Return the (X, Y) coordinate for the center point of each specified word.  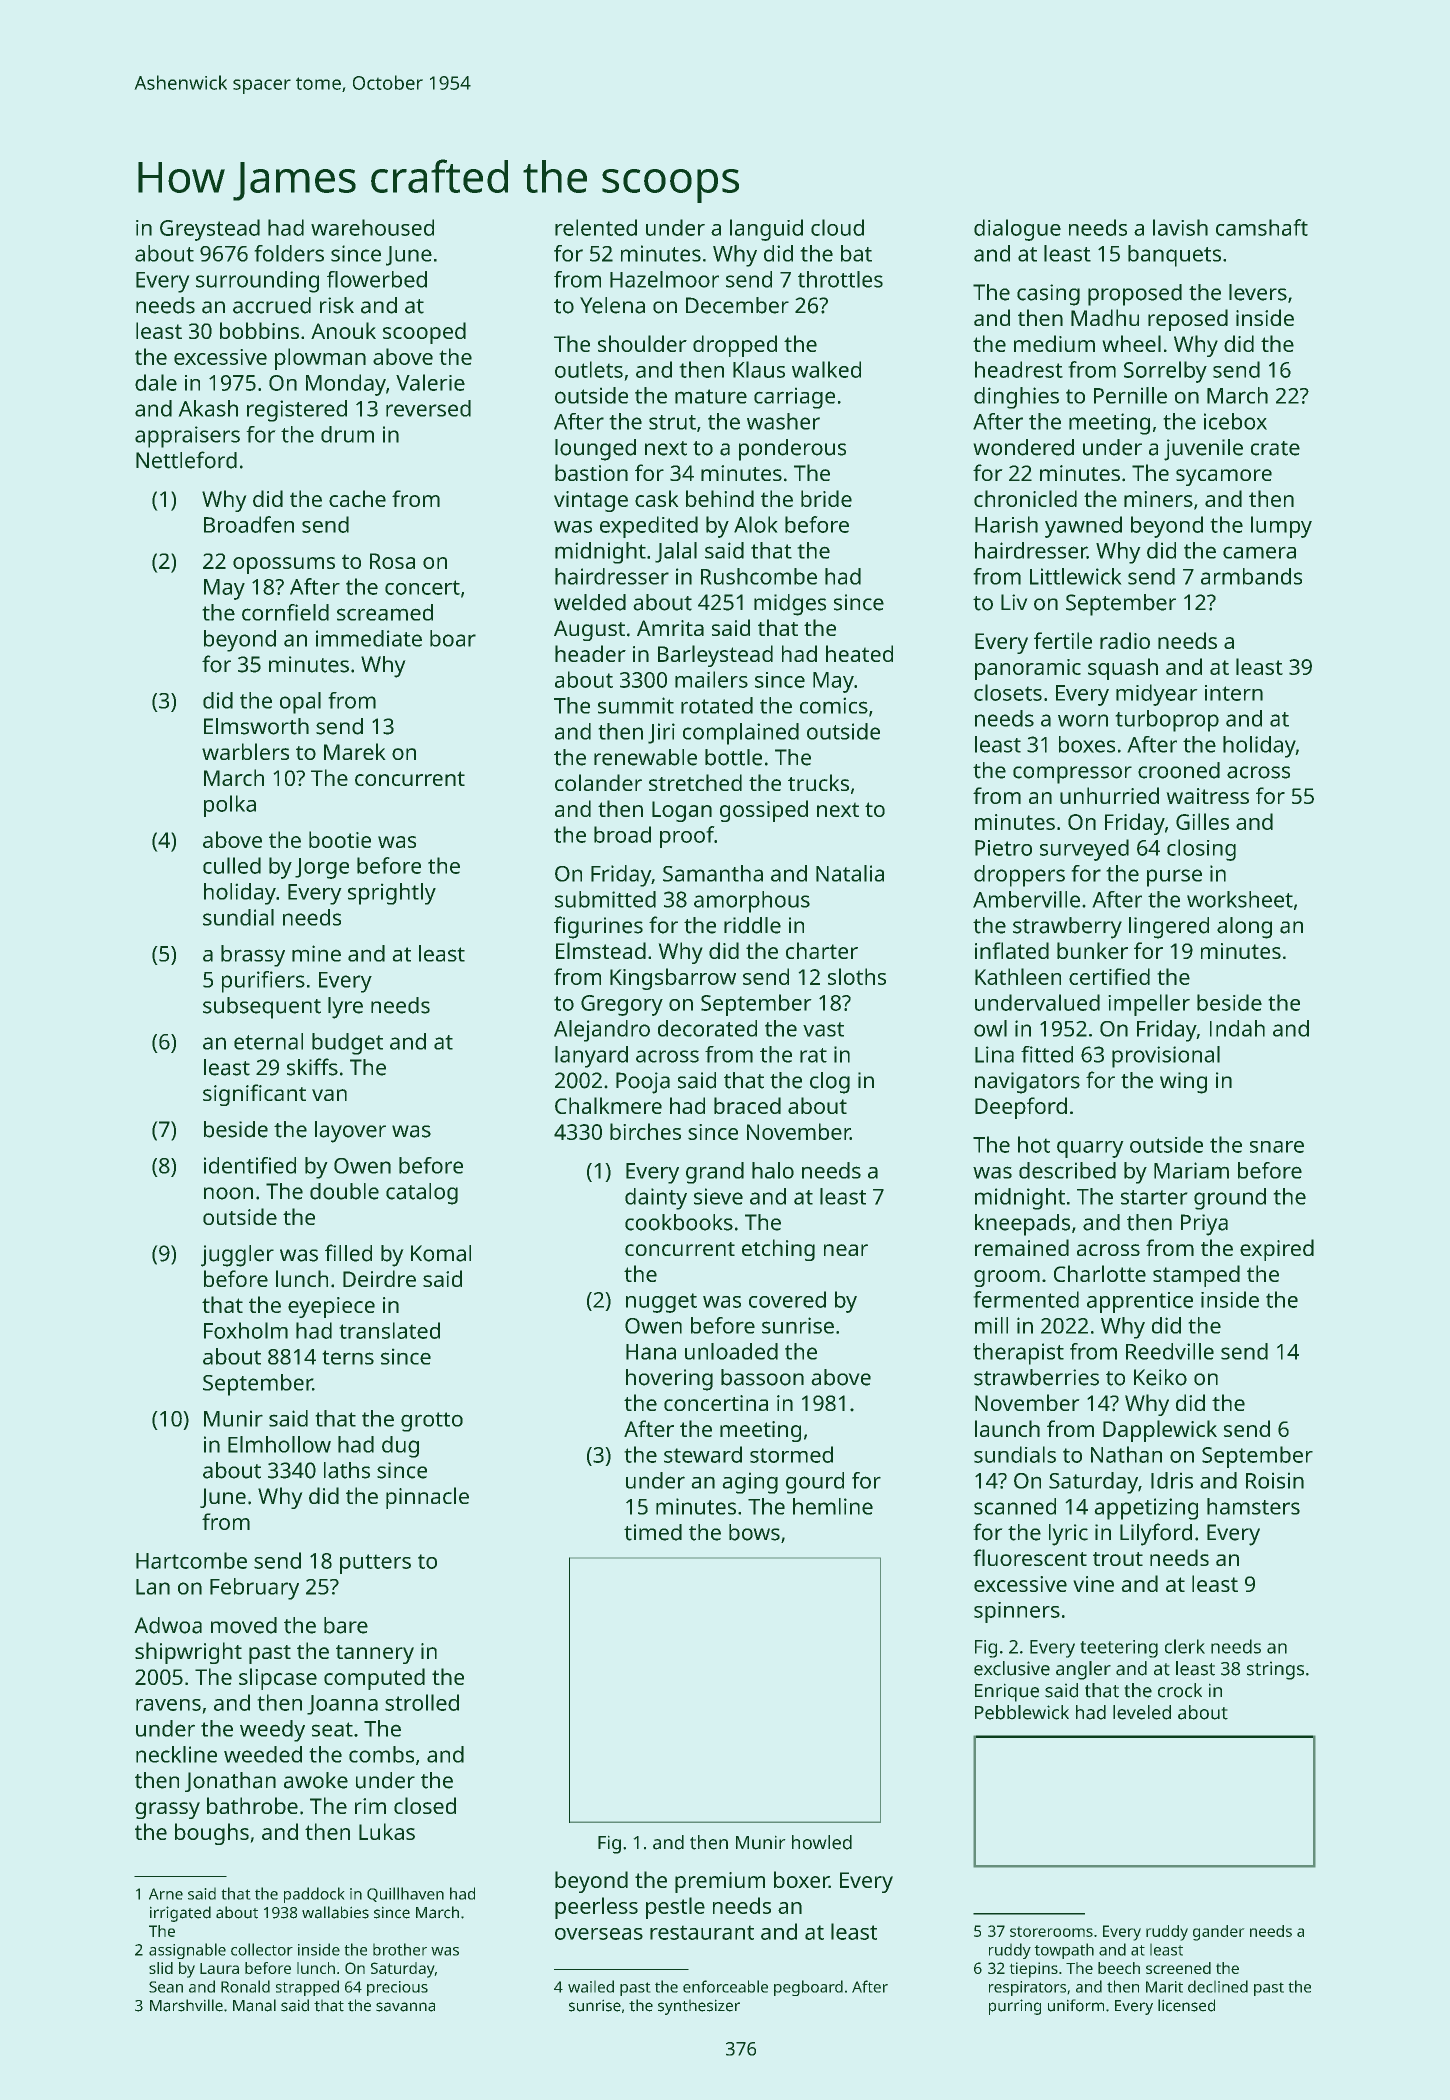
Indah (1237, 1028)
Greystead (210, 230)
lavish (1180, 227)
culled (232, 865)
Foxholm (246, 1330)
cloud (837, 227)
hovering (669, 1380)
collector (262, 1949)
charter (822, 950)
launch (1007, 1428)
